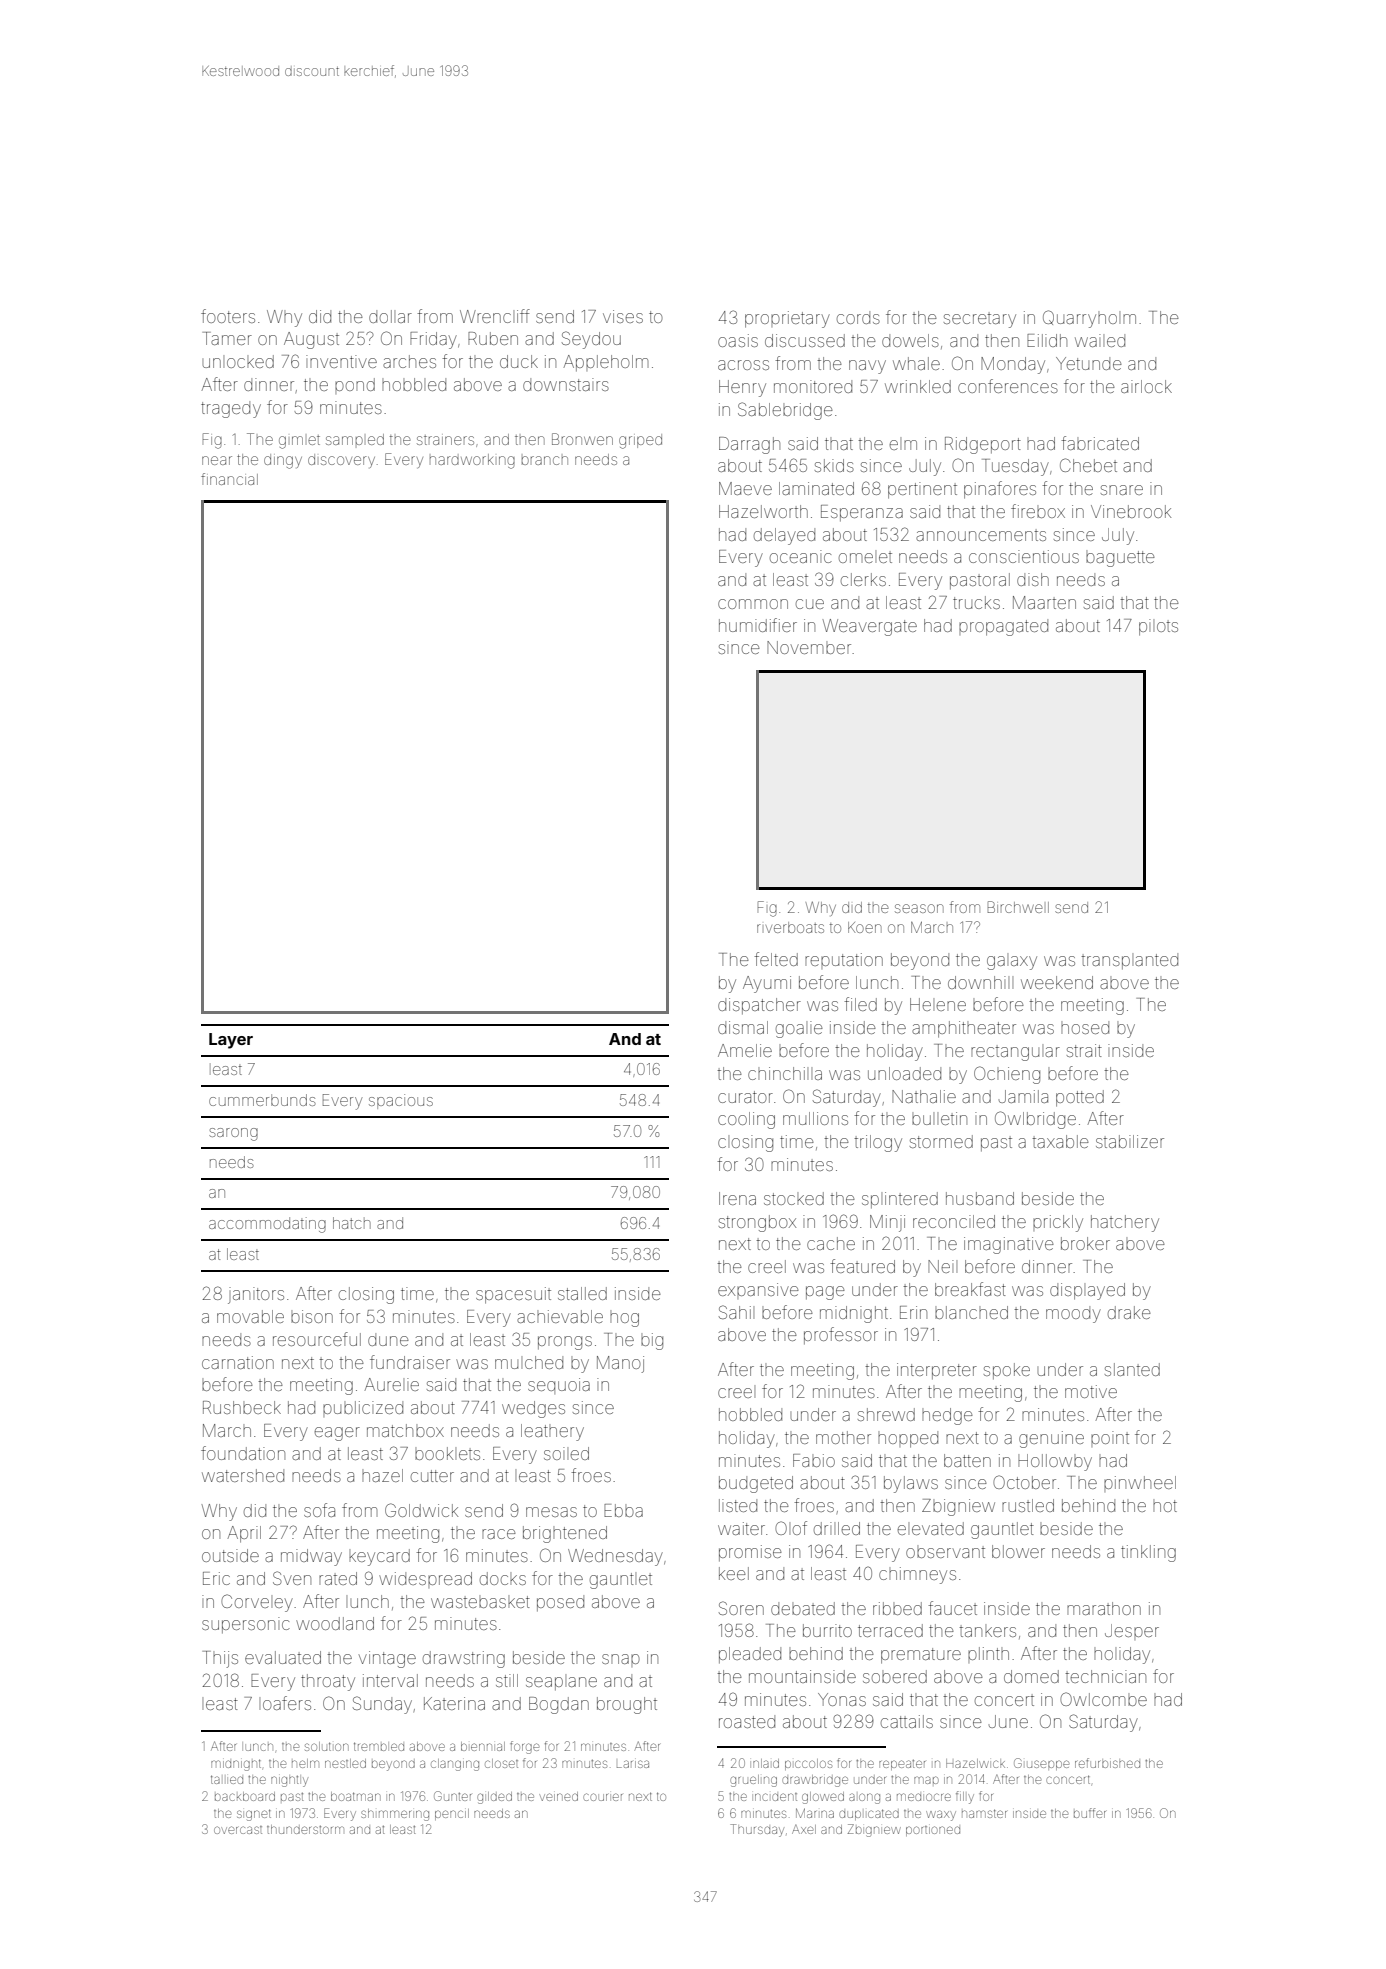 The image size is (1386, 1969). Describe the element at coordinates (227, 1779) in the screenshot. I see `tallied` at that location.
